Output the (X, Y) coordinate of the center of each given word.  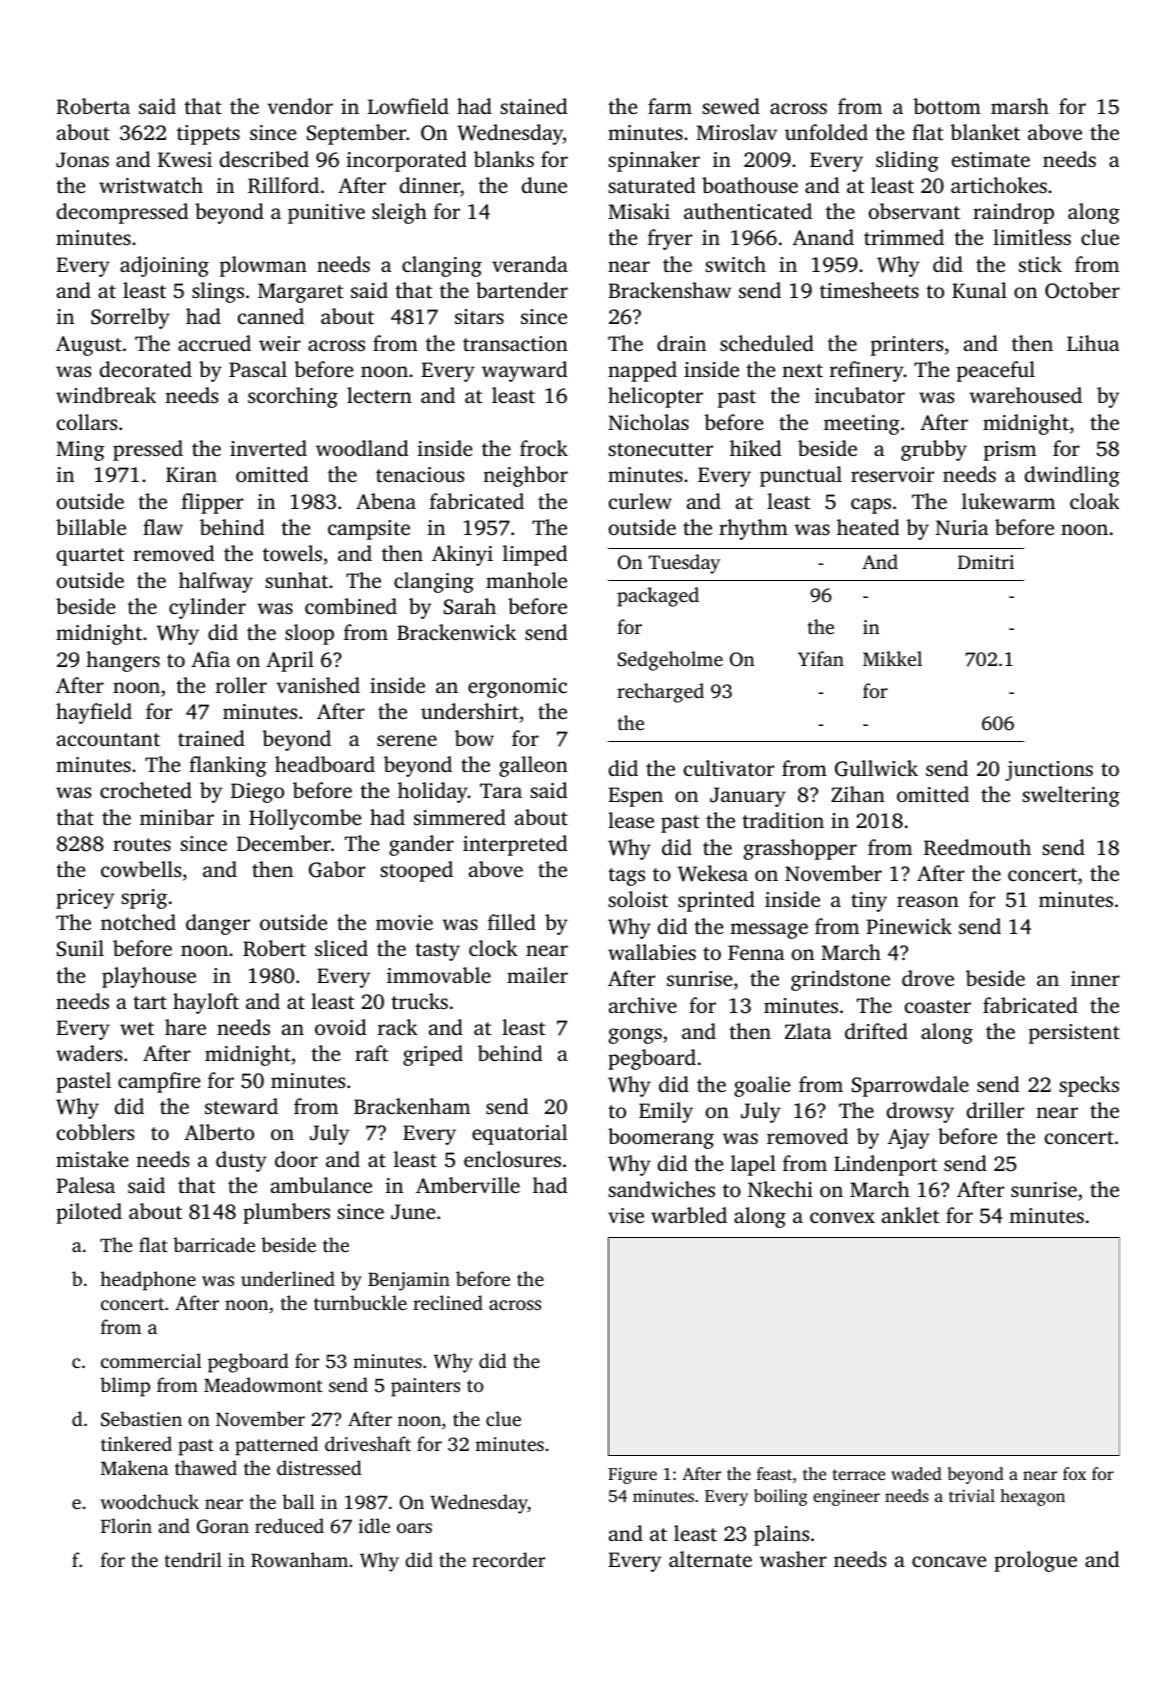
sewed (731, 106)
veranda (530, 264)
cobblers (95, 1132)
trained (211, 738)
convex (842, 1217)
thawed (206, 1467)
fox (1074, 1473)
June (413, 1212)
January (748, 797)
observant (914, 211)
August (89, 346)
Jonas (82, 160)
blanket (985, 132)
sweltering (1071, 796)
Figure (632, 1475)
